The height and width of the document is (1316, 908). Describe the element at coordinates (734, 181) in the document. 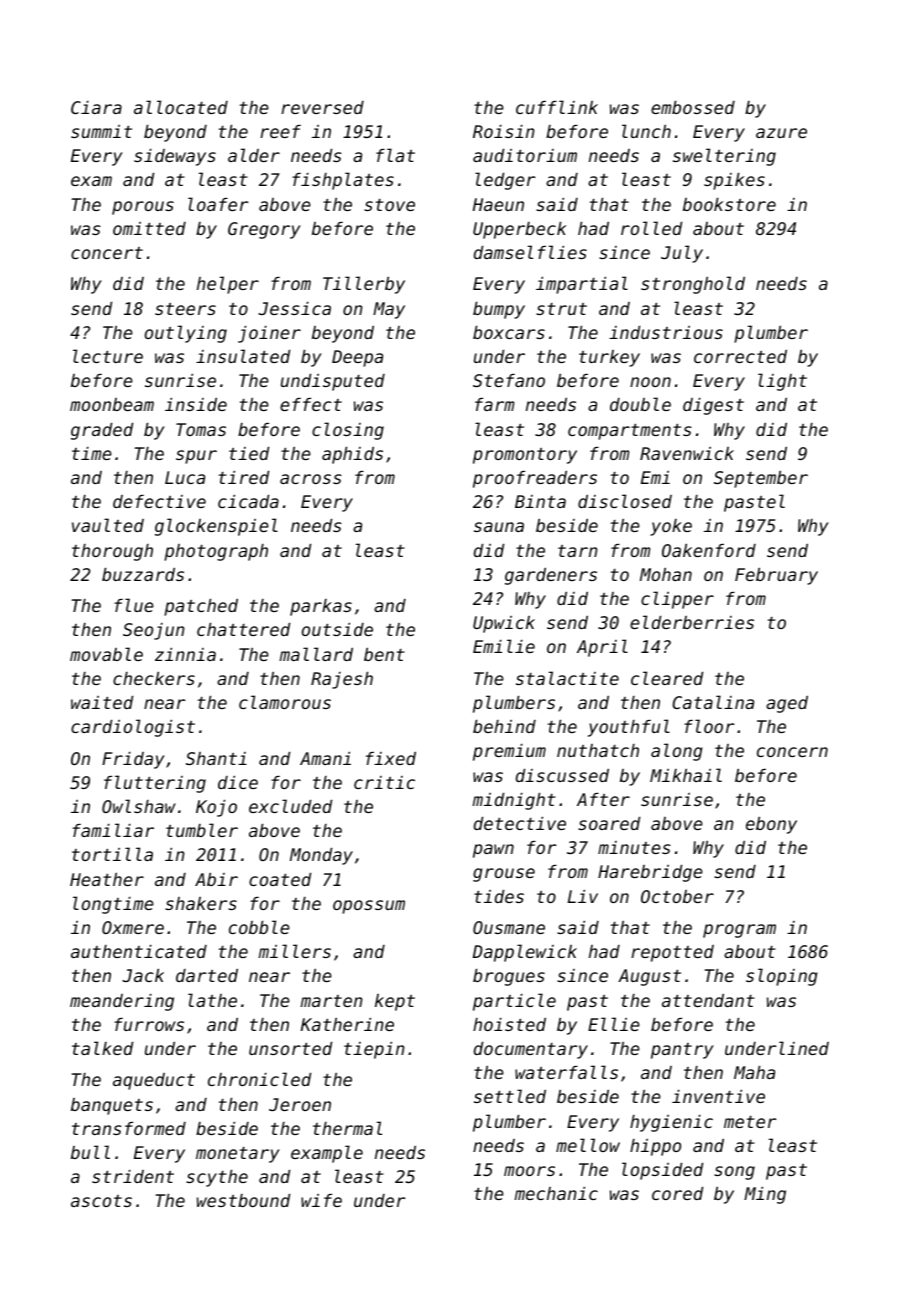

I see `spikes` at that location.
